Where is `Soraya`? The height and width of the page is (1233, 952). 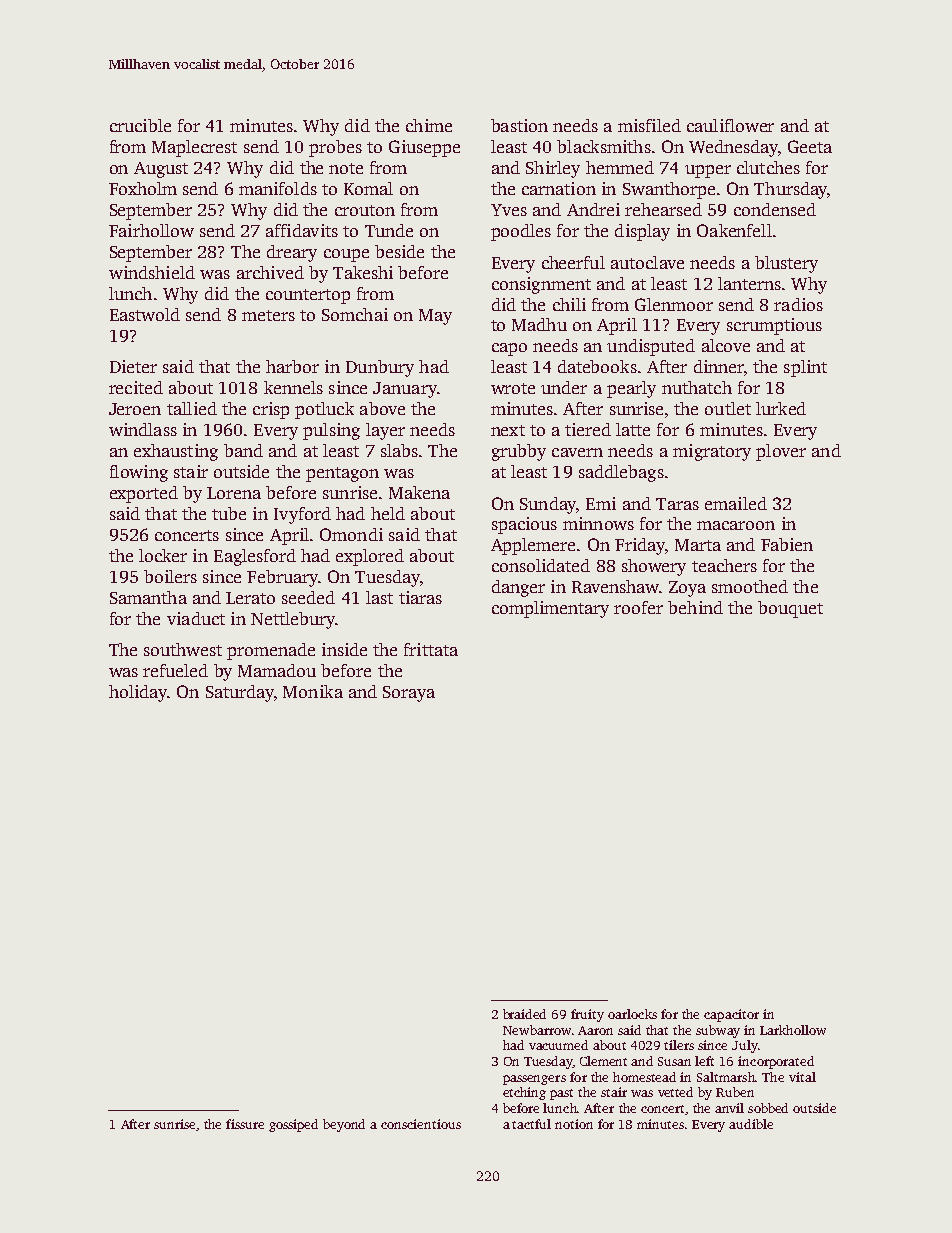
Soraya is located at coordinates (409, 694).
